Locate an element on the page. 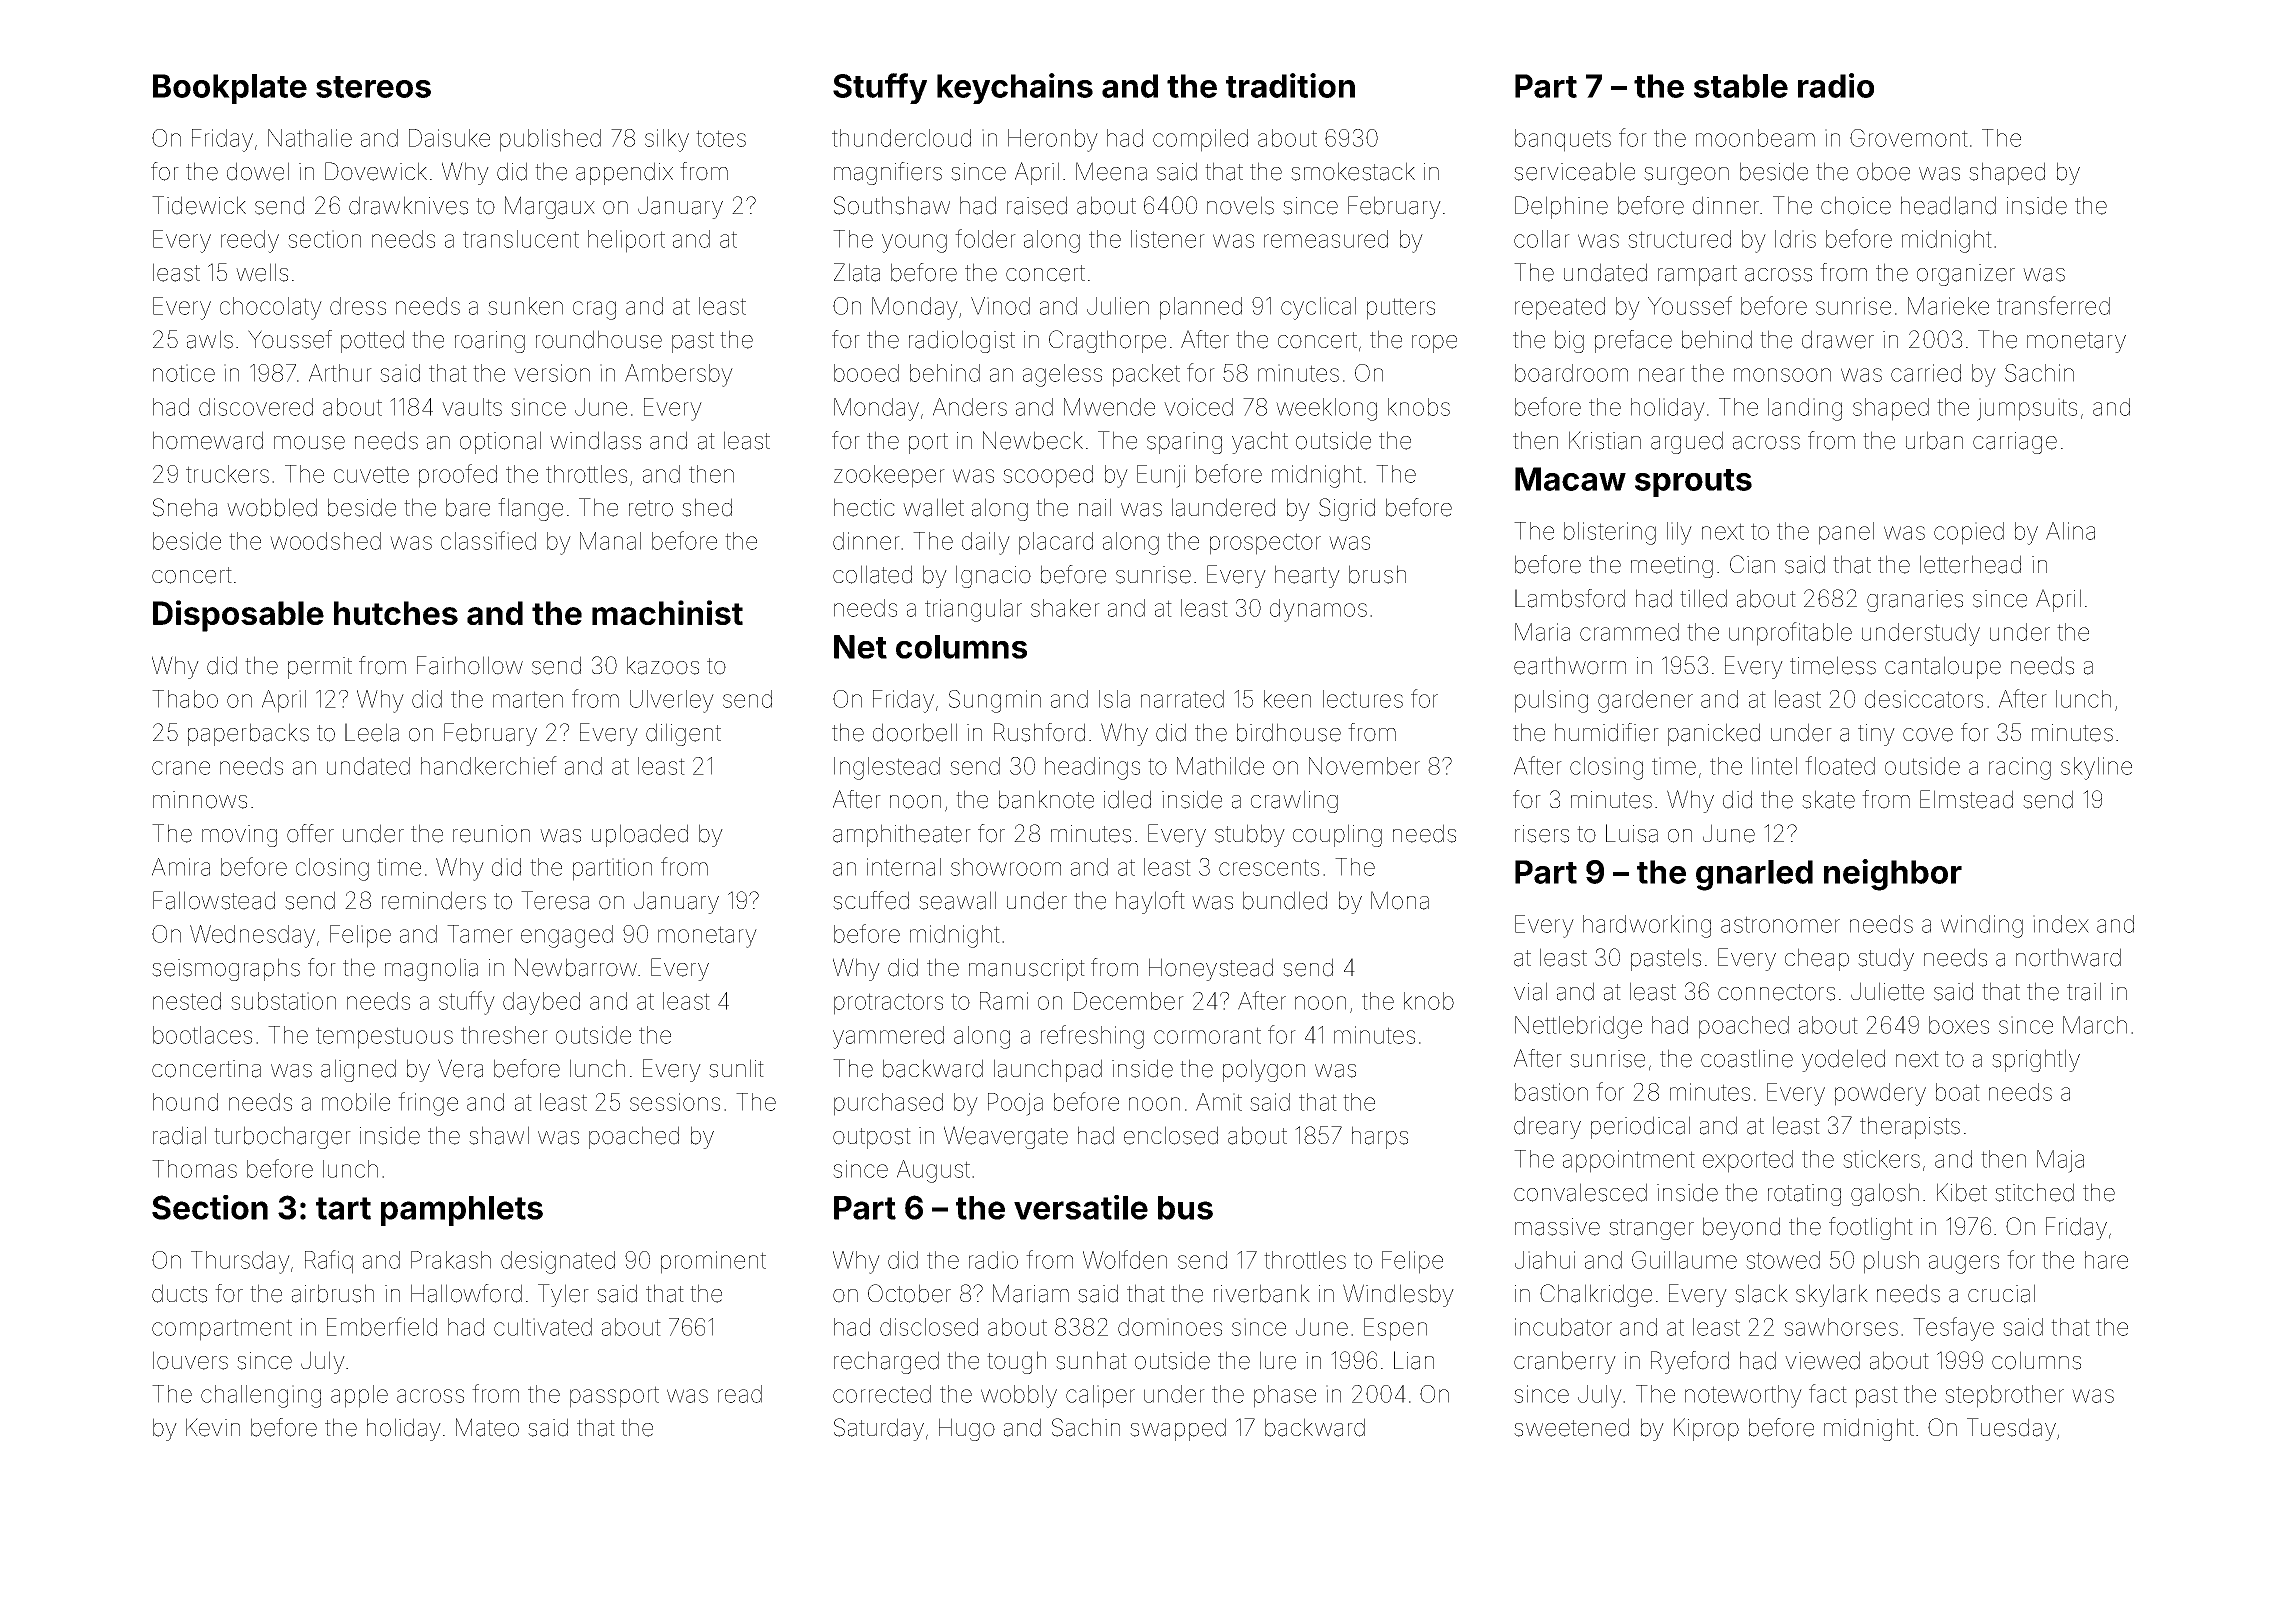 The width and height of the page is (2292, 1620). daybed is located at coordinates (541, 1003).
